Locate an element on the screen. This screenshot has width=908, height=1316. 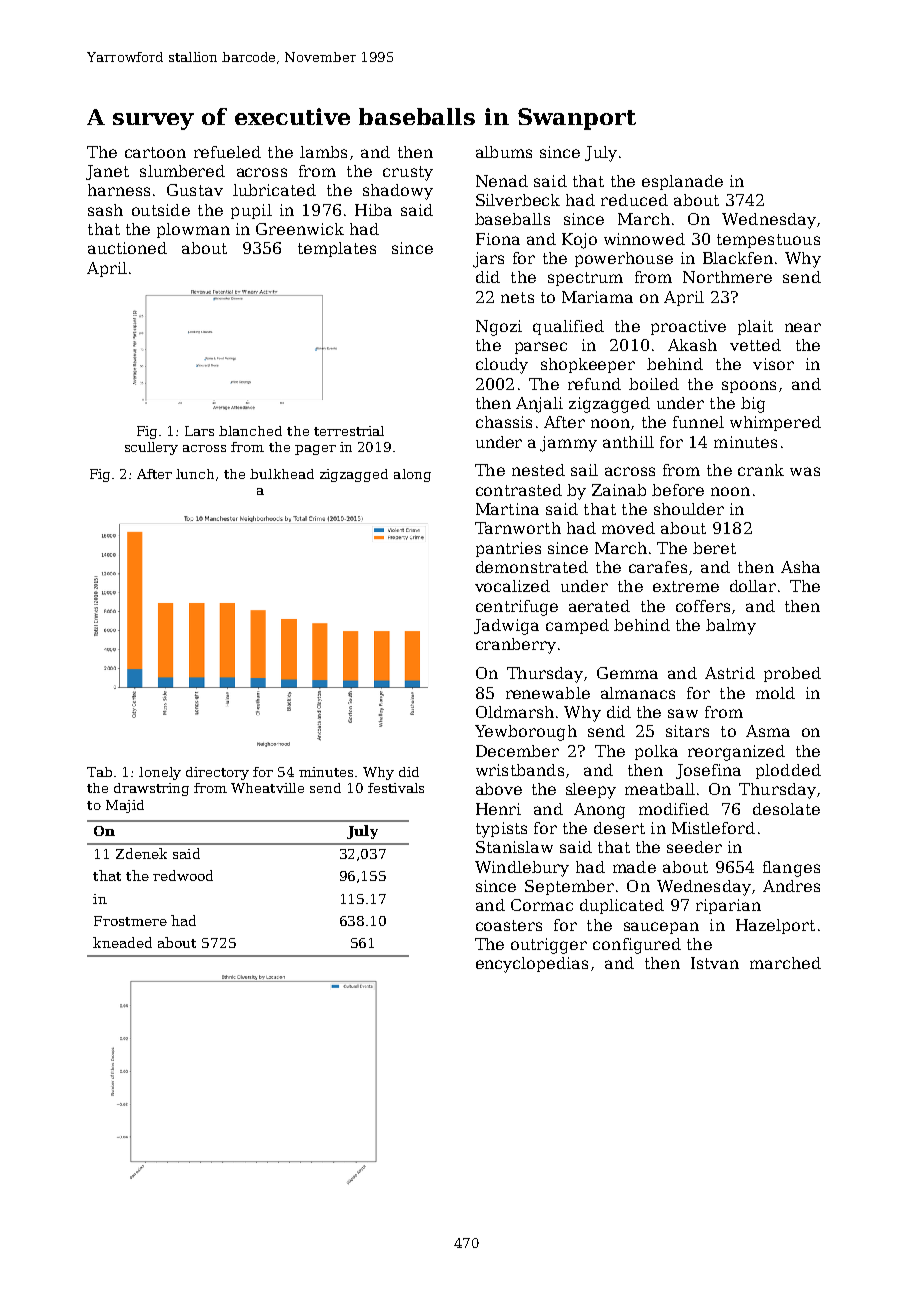
esplanade is located at coordinates (682, 182).
